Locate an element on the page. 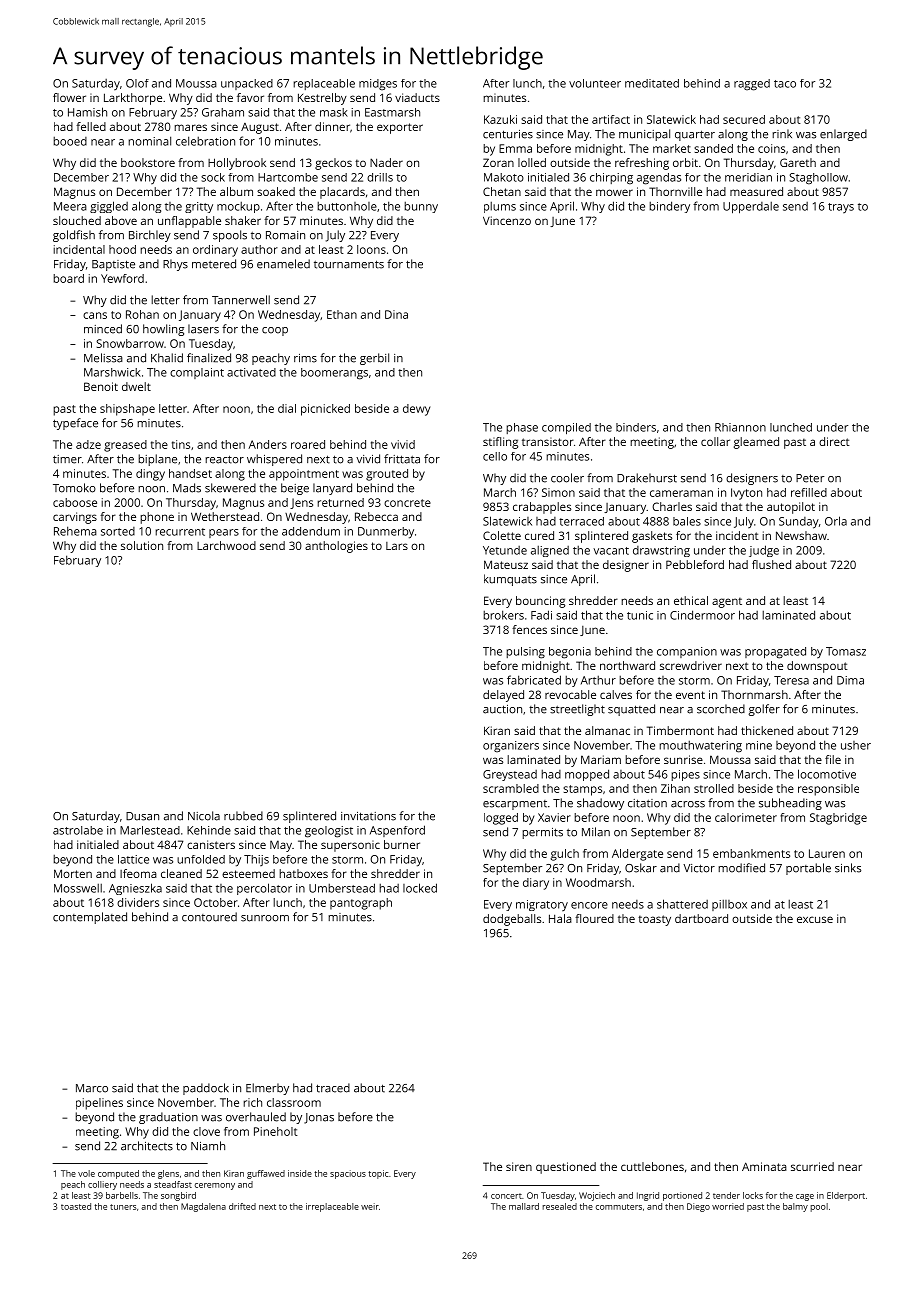 The image size is (924, 1308). invitations is located at coordinates (368, 816).
